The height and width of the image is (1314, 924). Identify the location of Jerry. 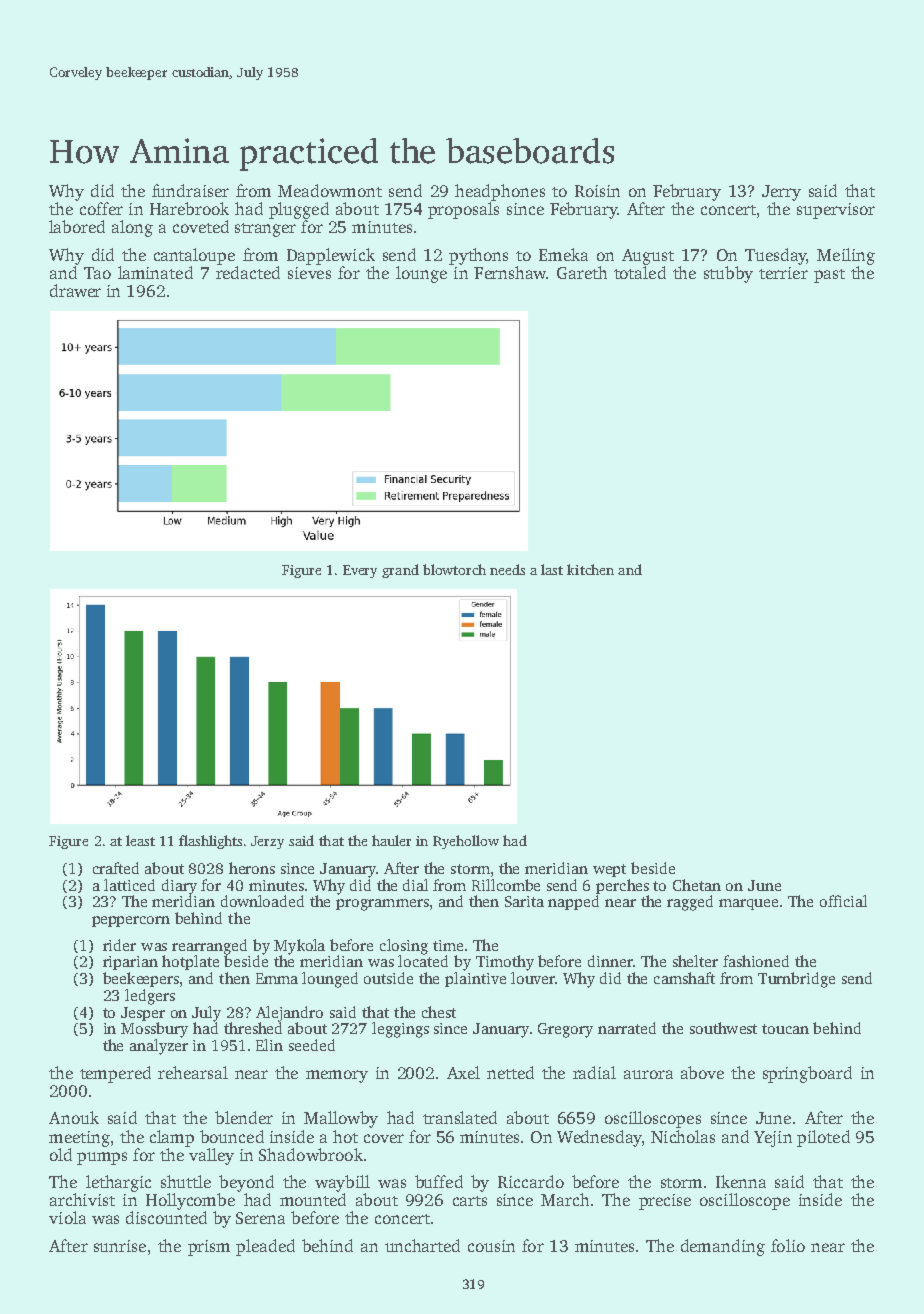
(781, 193).
